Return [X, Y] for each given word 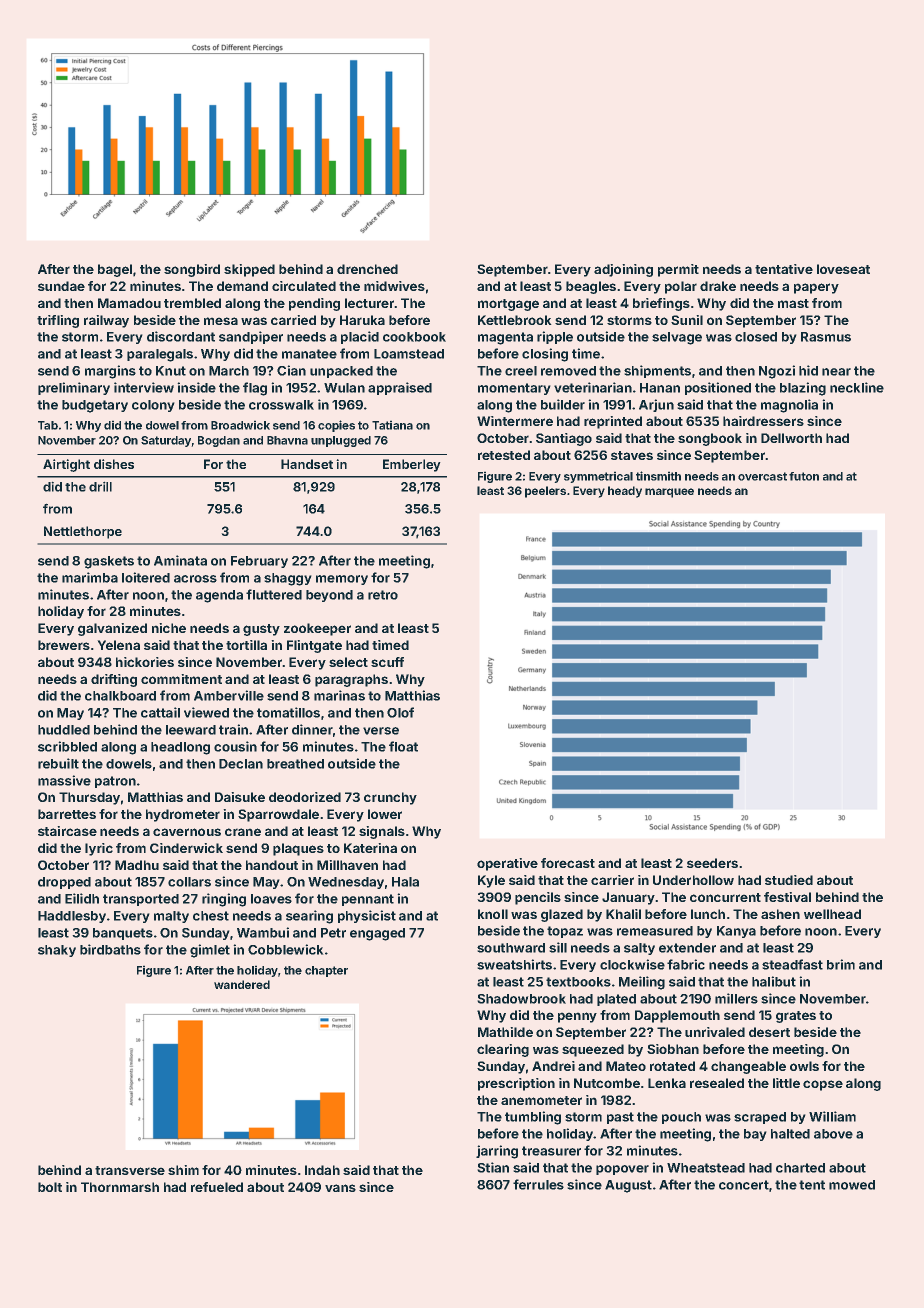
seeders [712, 863]
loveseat [843, 269]
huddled [64, 730]
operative [507, 864]
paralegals [160, 355]
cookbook [414, 337]
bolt [50, 1187]
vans [340, 1188]
